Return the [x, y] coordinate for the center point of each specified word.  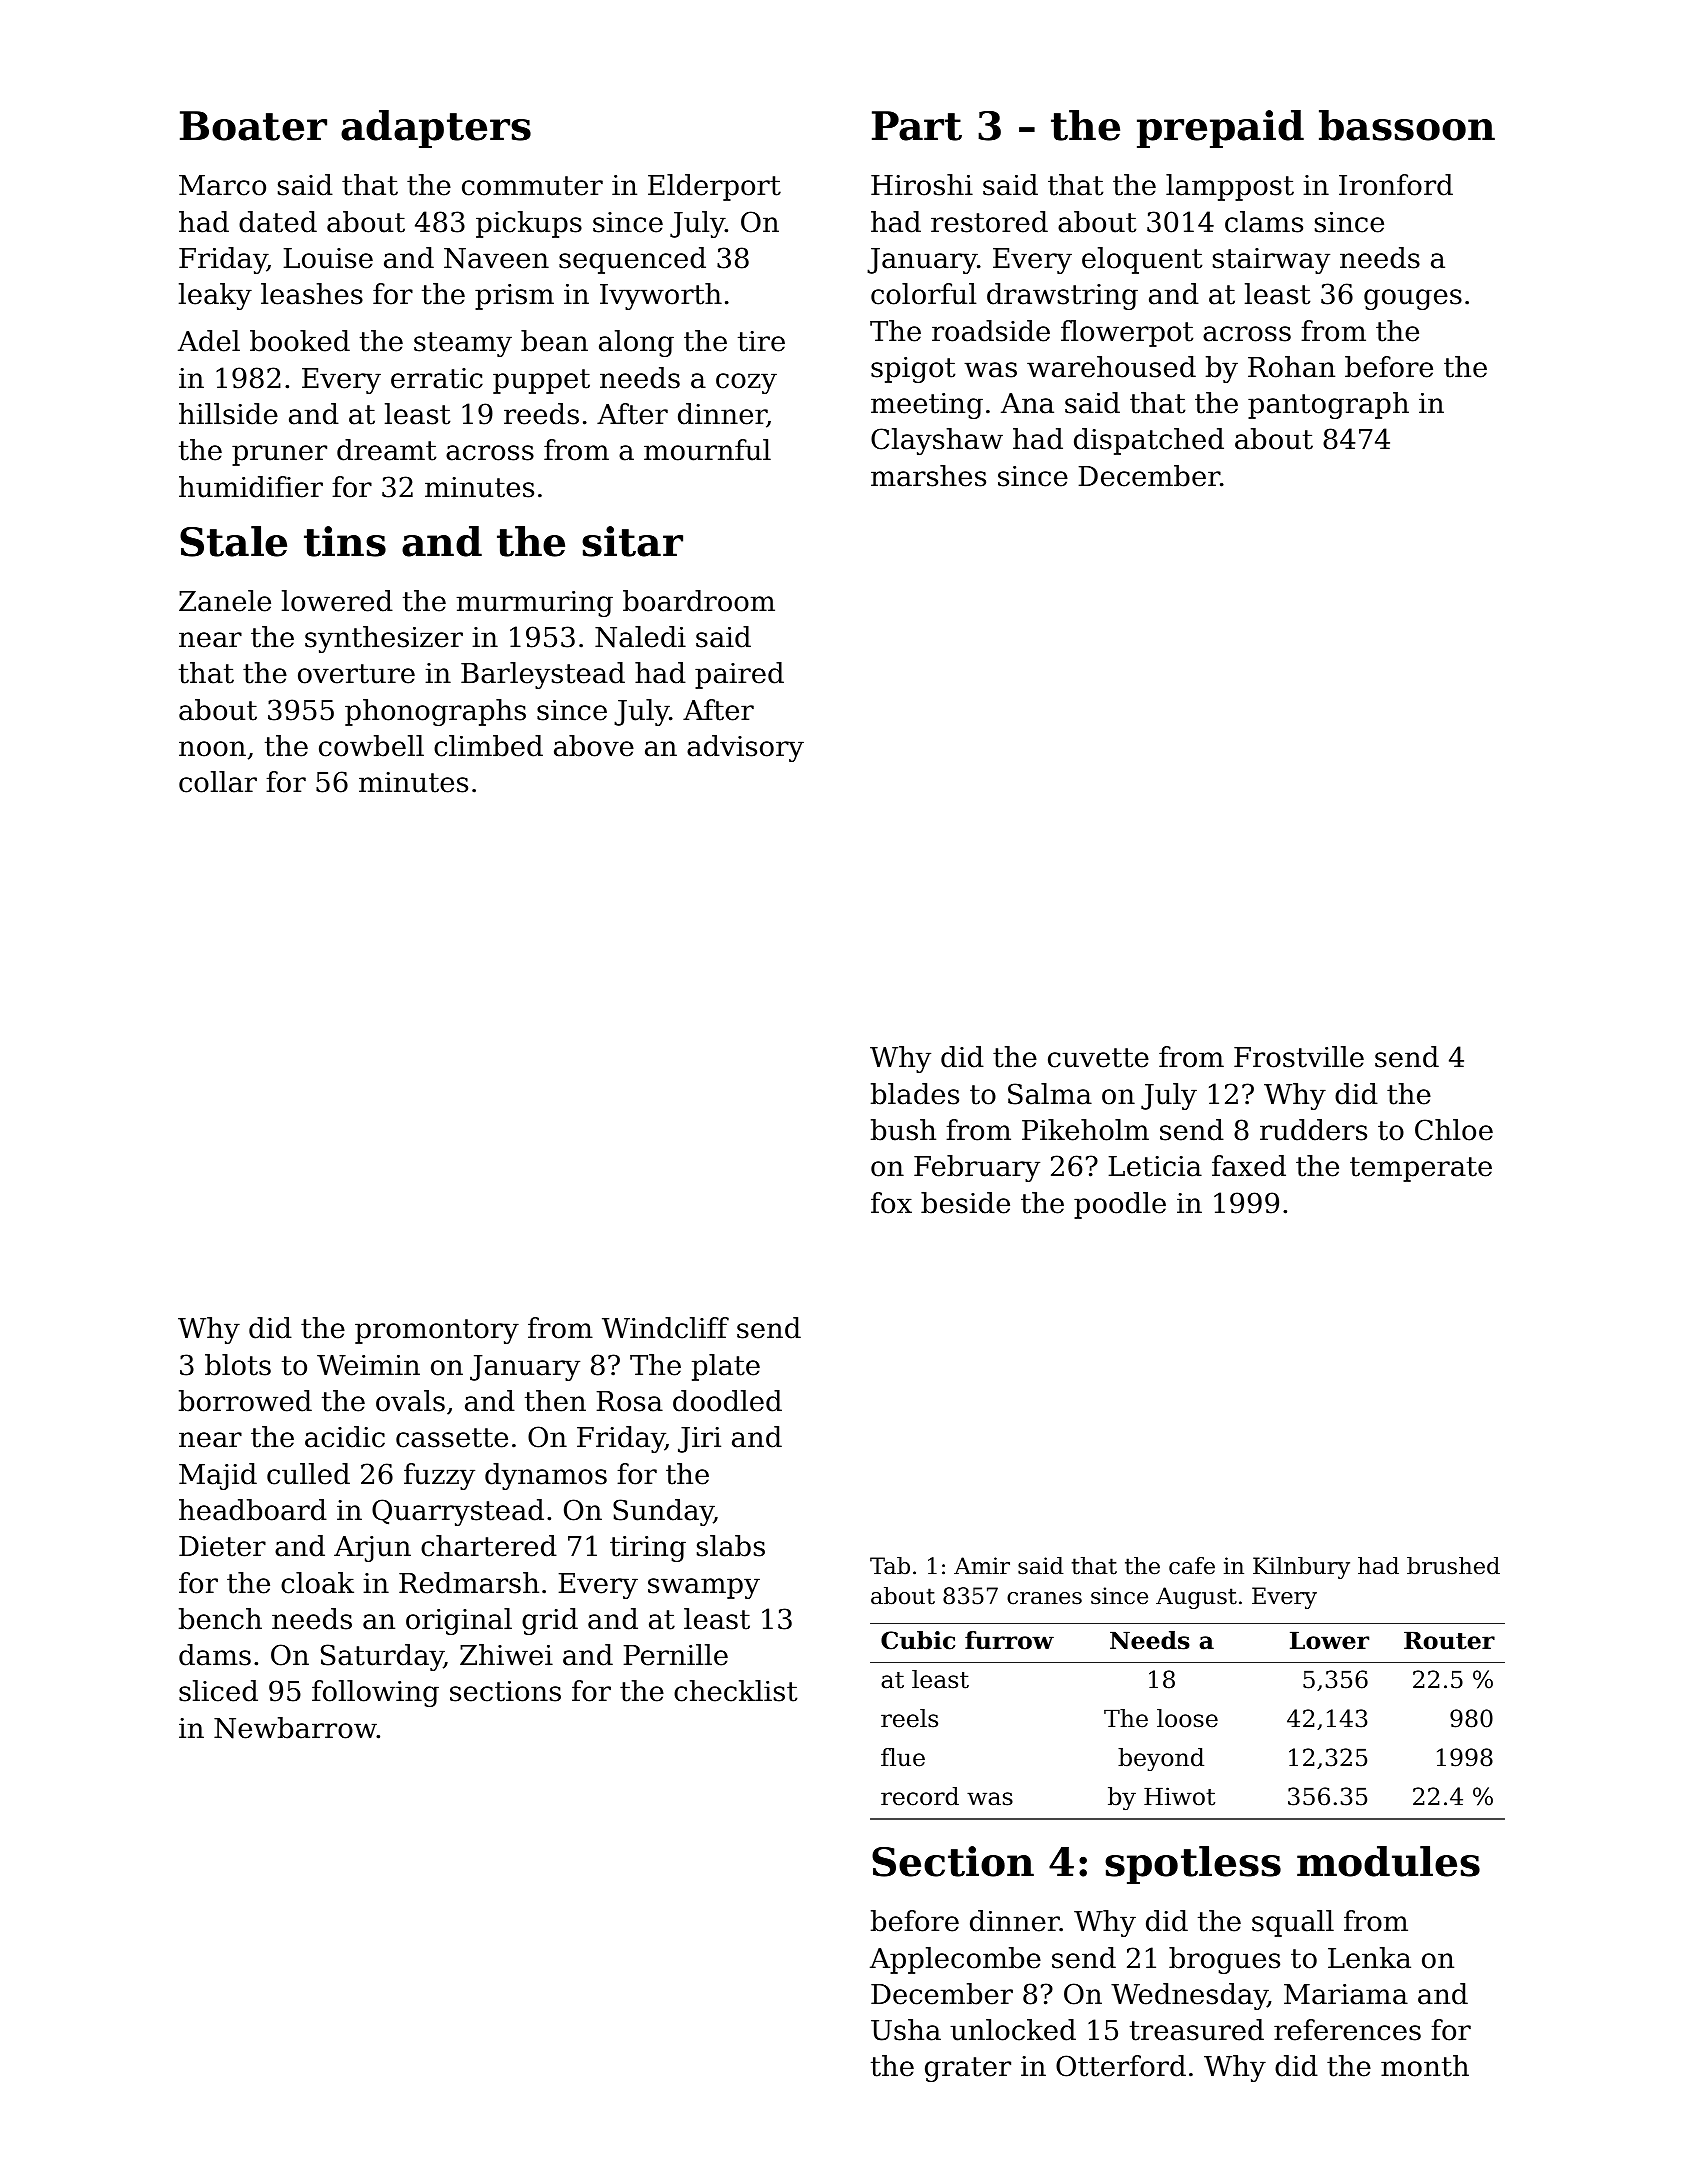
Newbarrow [295, 1728]
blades [915, 1094]
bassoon [1407, 125]
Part [917, 126]
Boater [253, 126]
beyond [1161, 1759]
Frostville [1299, 1057]
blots [238, 1365]
